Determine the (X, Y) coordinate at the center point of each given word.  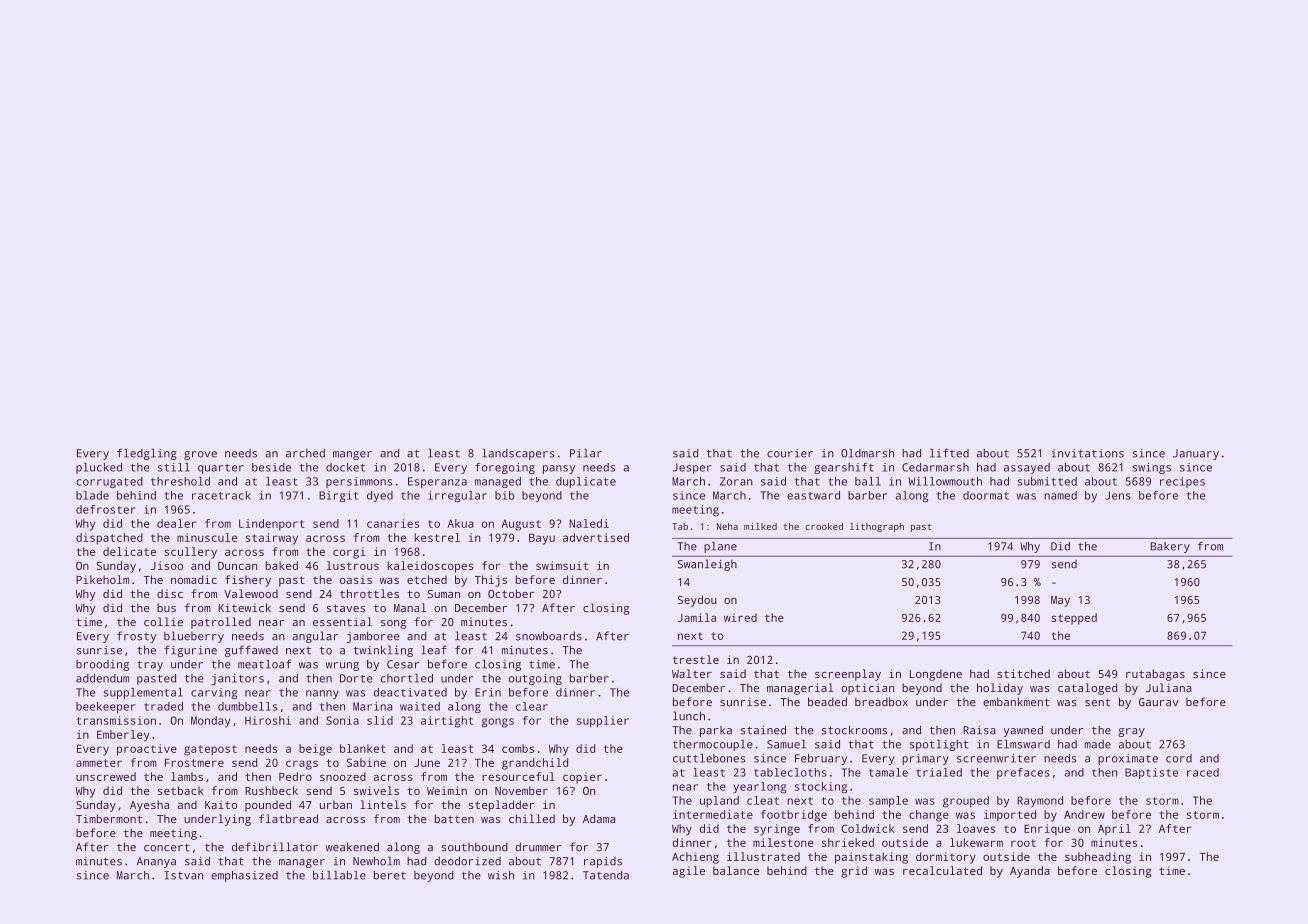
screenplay (848, 675)
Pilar (586, 453)
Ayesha (149, 806)
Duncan (238, 566)
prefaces (1023, 773)
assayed (1027, 468)
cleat (763, 800)
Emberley (123, 736)
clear (532, 706)
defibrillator (275, 847)
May (1060, 601)
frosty (136, 637)
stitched (1023, 673)
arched (305, 453)
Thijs (491, 581)
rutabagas (1155, 675)
